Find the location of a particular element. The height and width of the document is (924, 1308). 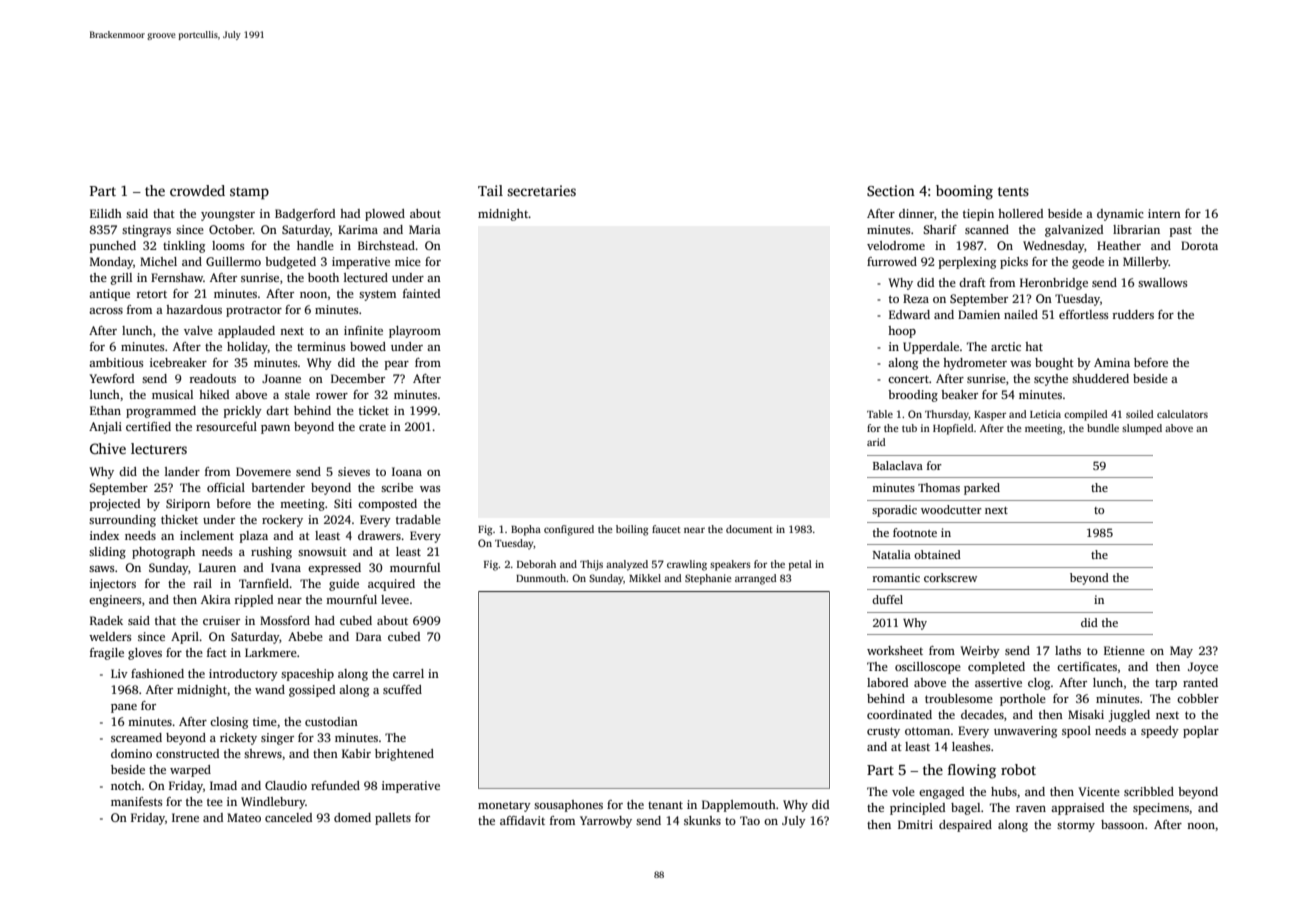

Reza is located at coordinates (916, 298).
